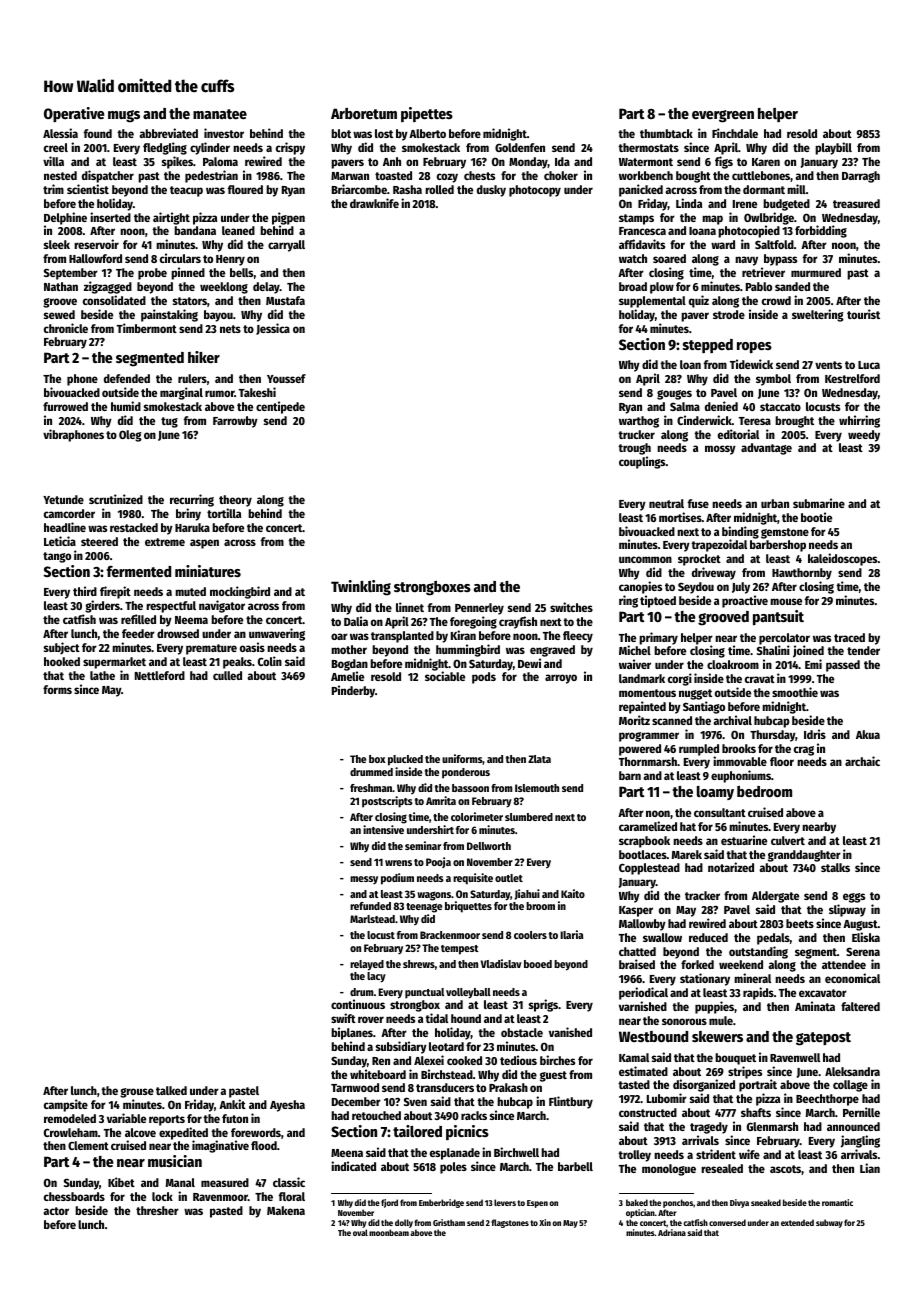 Image resolution: width=924 pixels, height=1308 pixels. What do you see at coordinates (364, 880) in the document?
I see `messy` at bounding box center [364, 880].
